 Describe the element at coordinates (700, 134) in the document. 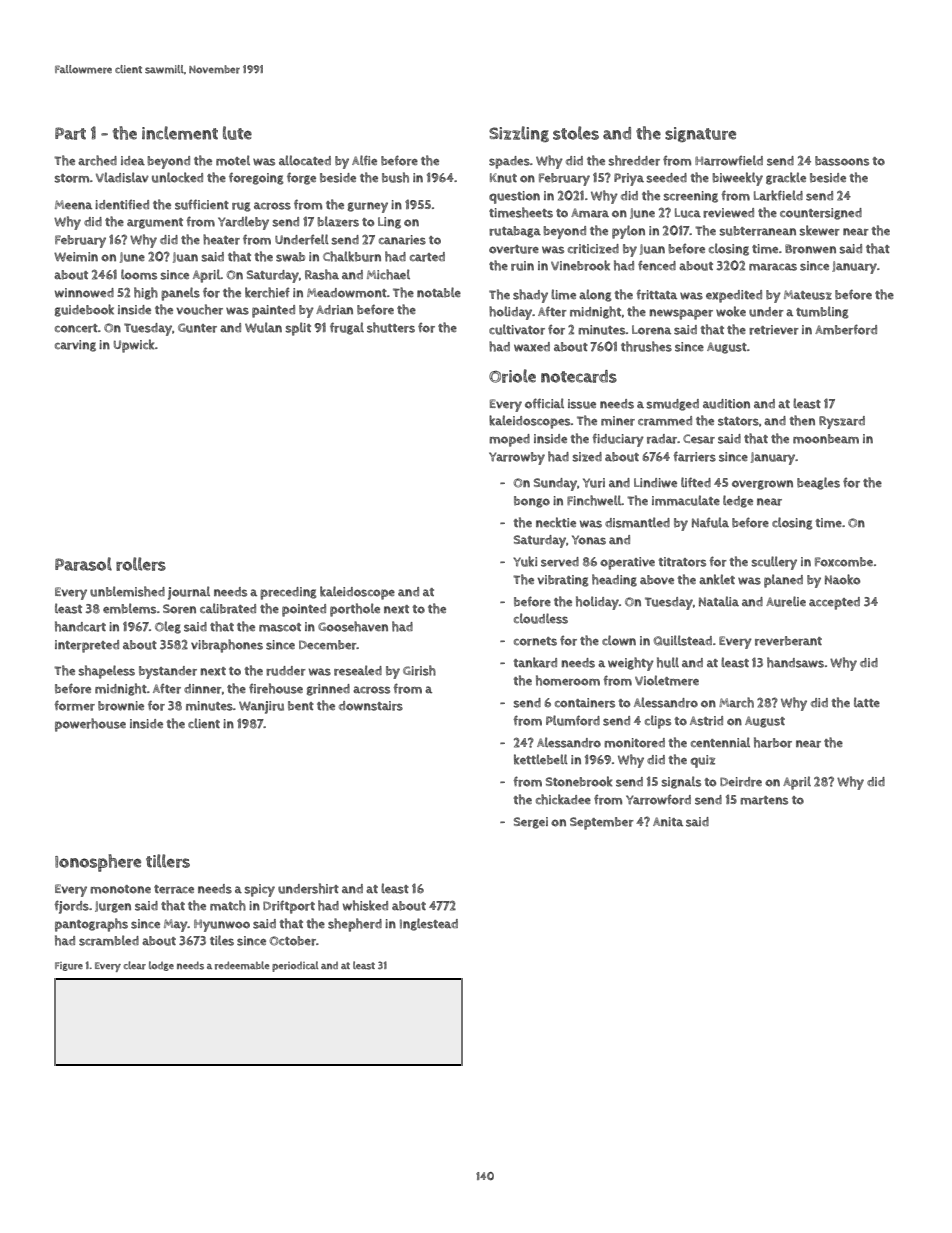

I see `signature` at that location.
